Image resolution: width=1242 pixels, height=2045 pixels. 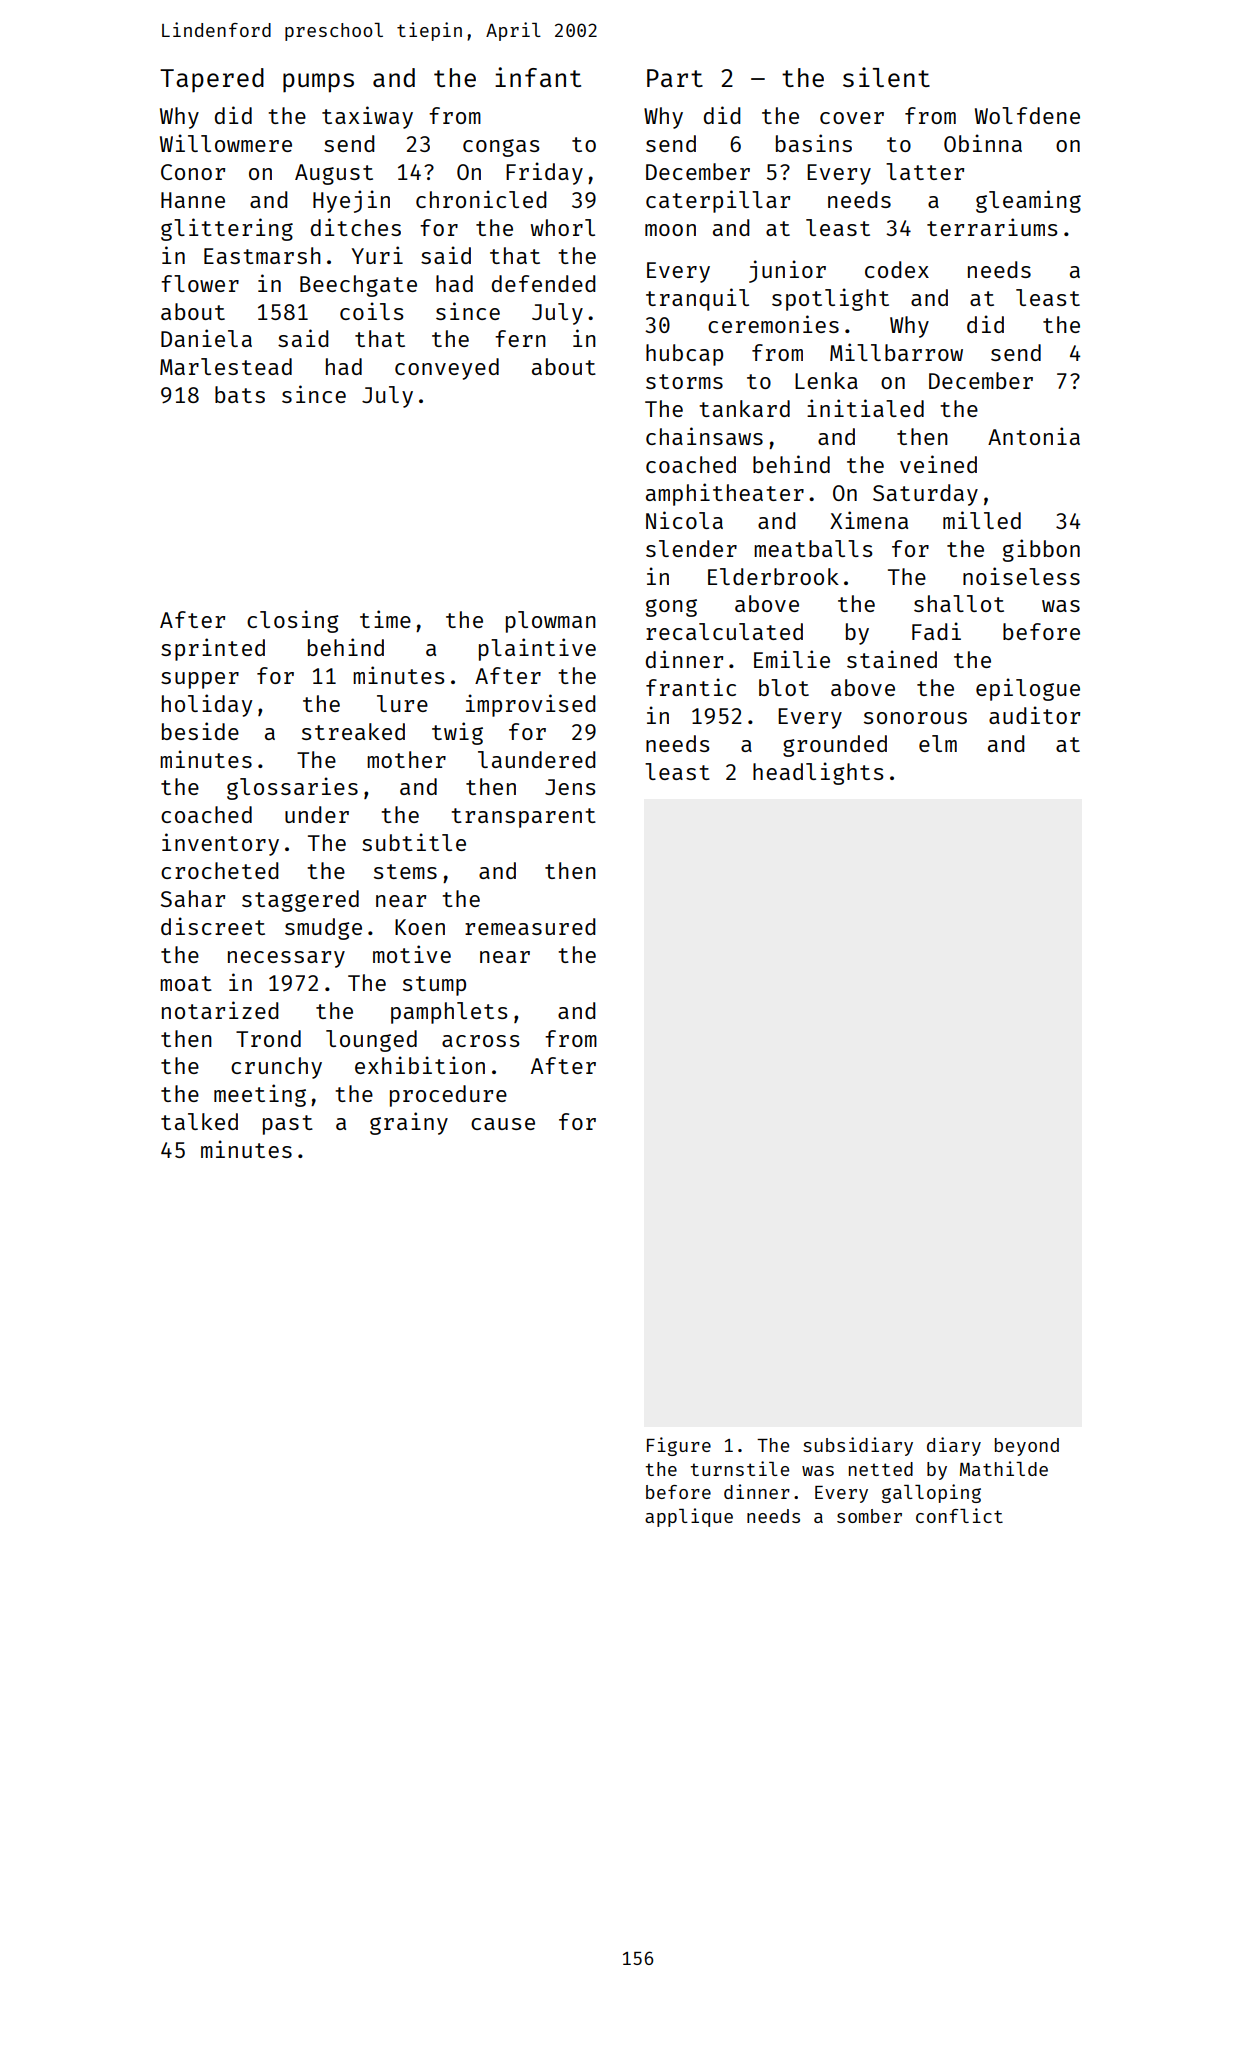 What do you see at coordinates (679, 1446) in the screenshot?
I see `Figure` at bounding box center [679, 1446].
